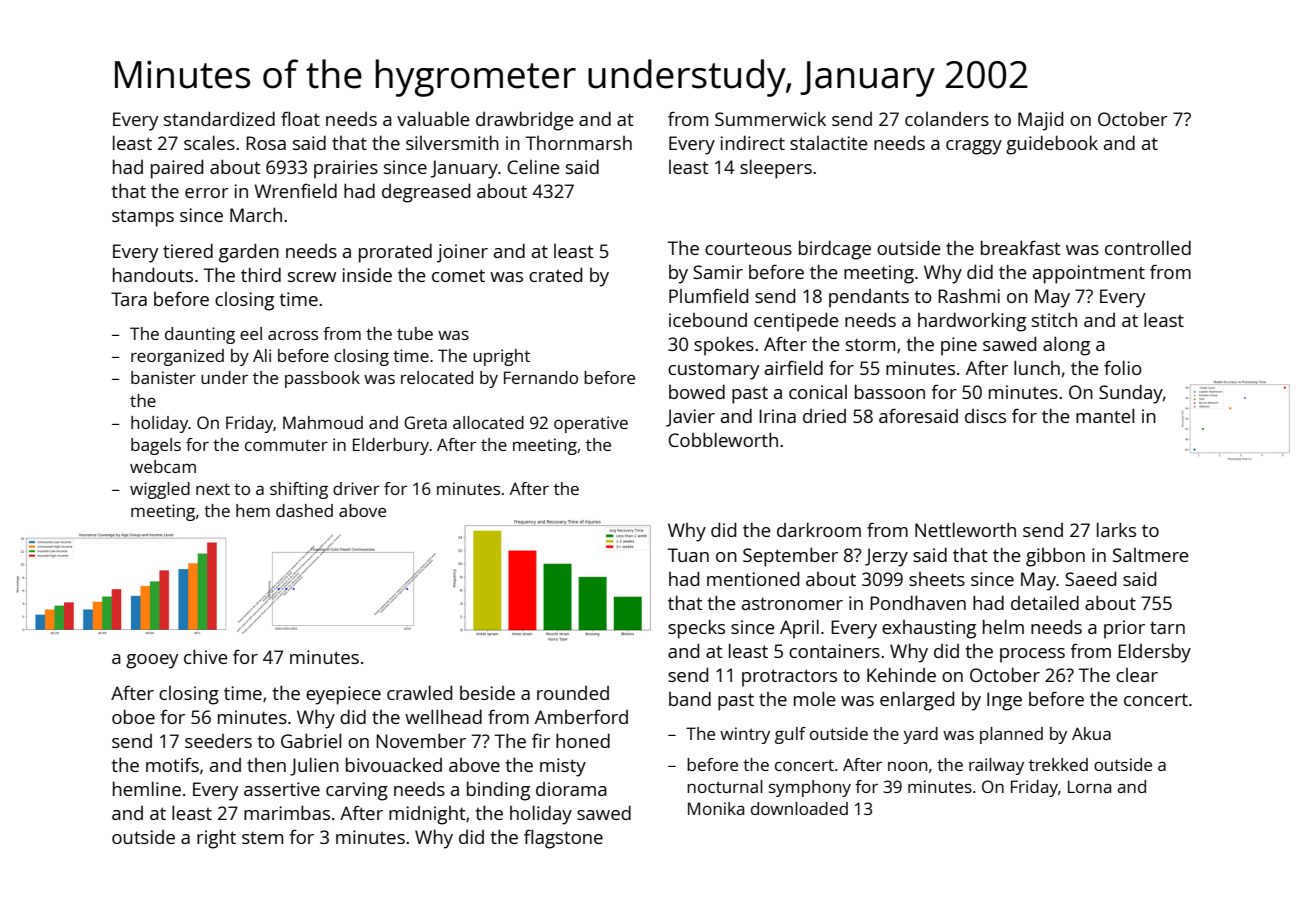 The image size is (1308, 924). I want to click on Akua, so click(1091, 733).
